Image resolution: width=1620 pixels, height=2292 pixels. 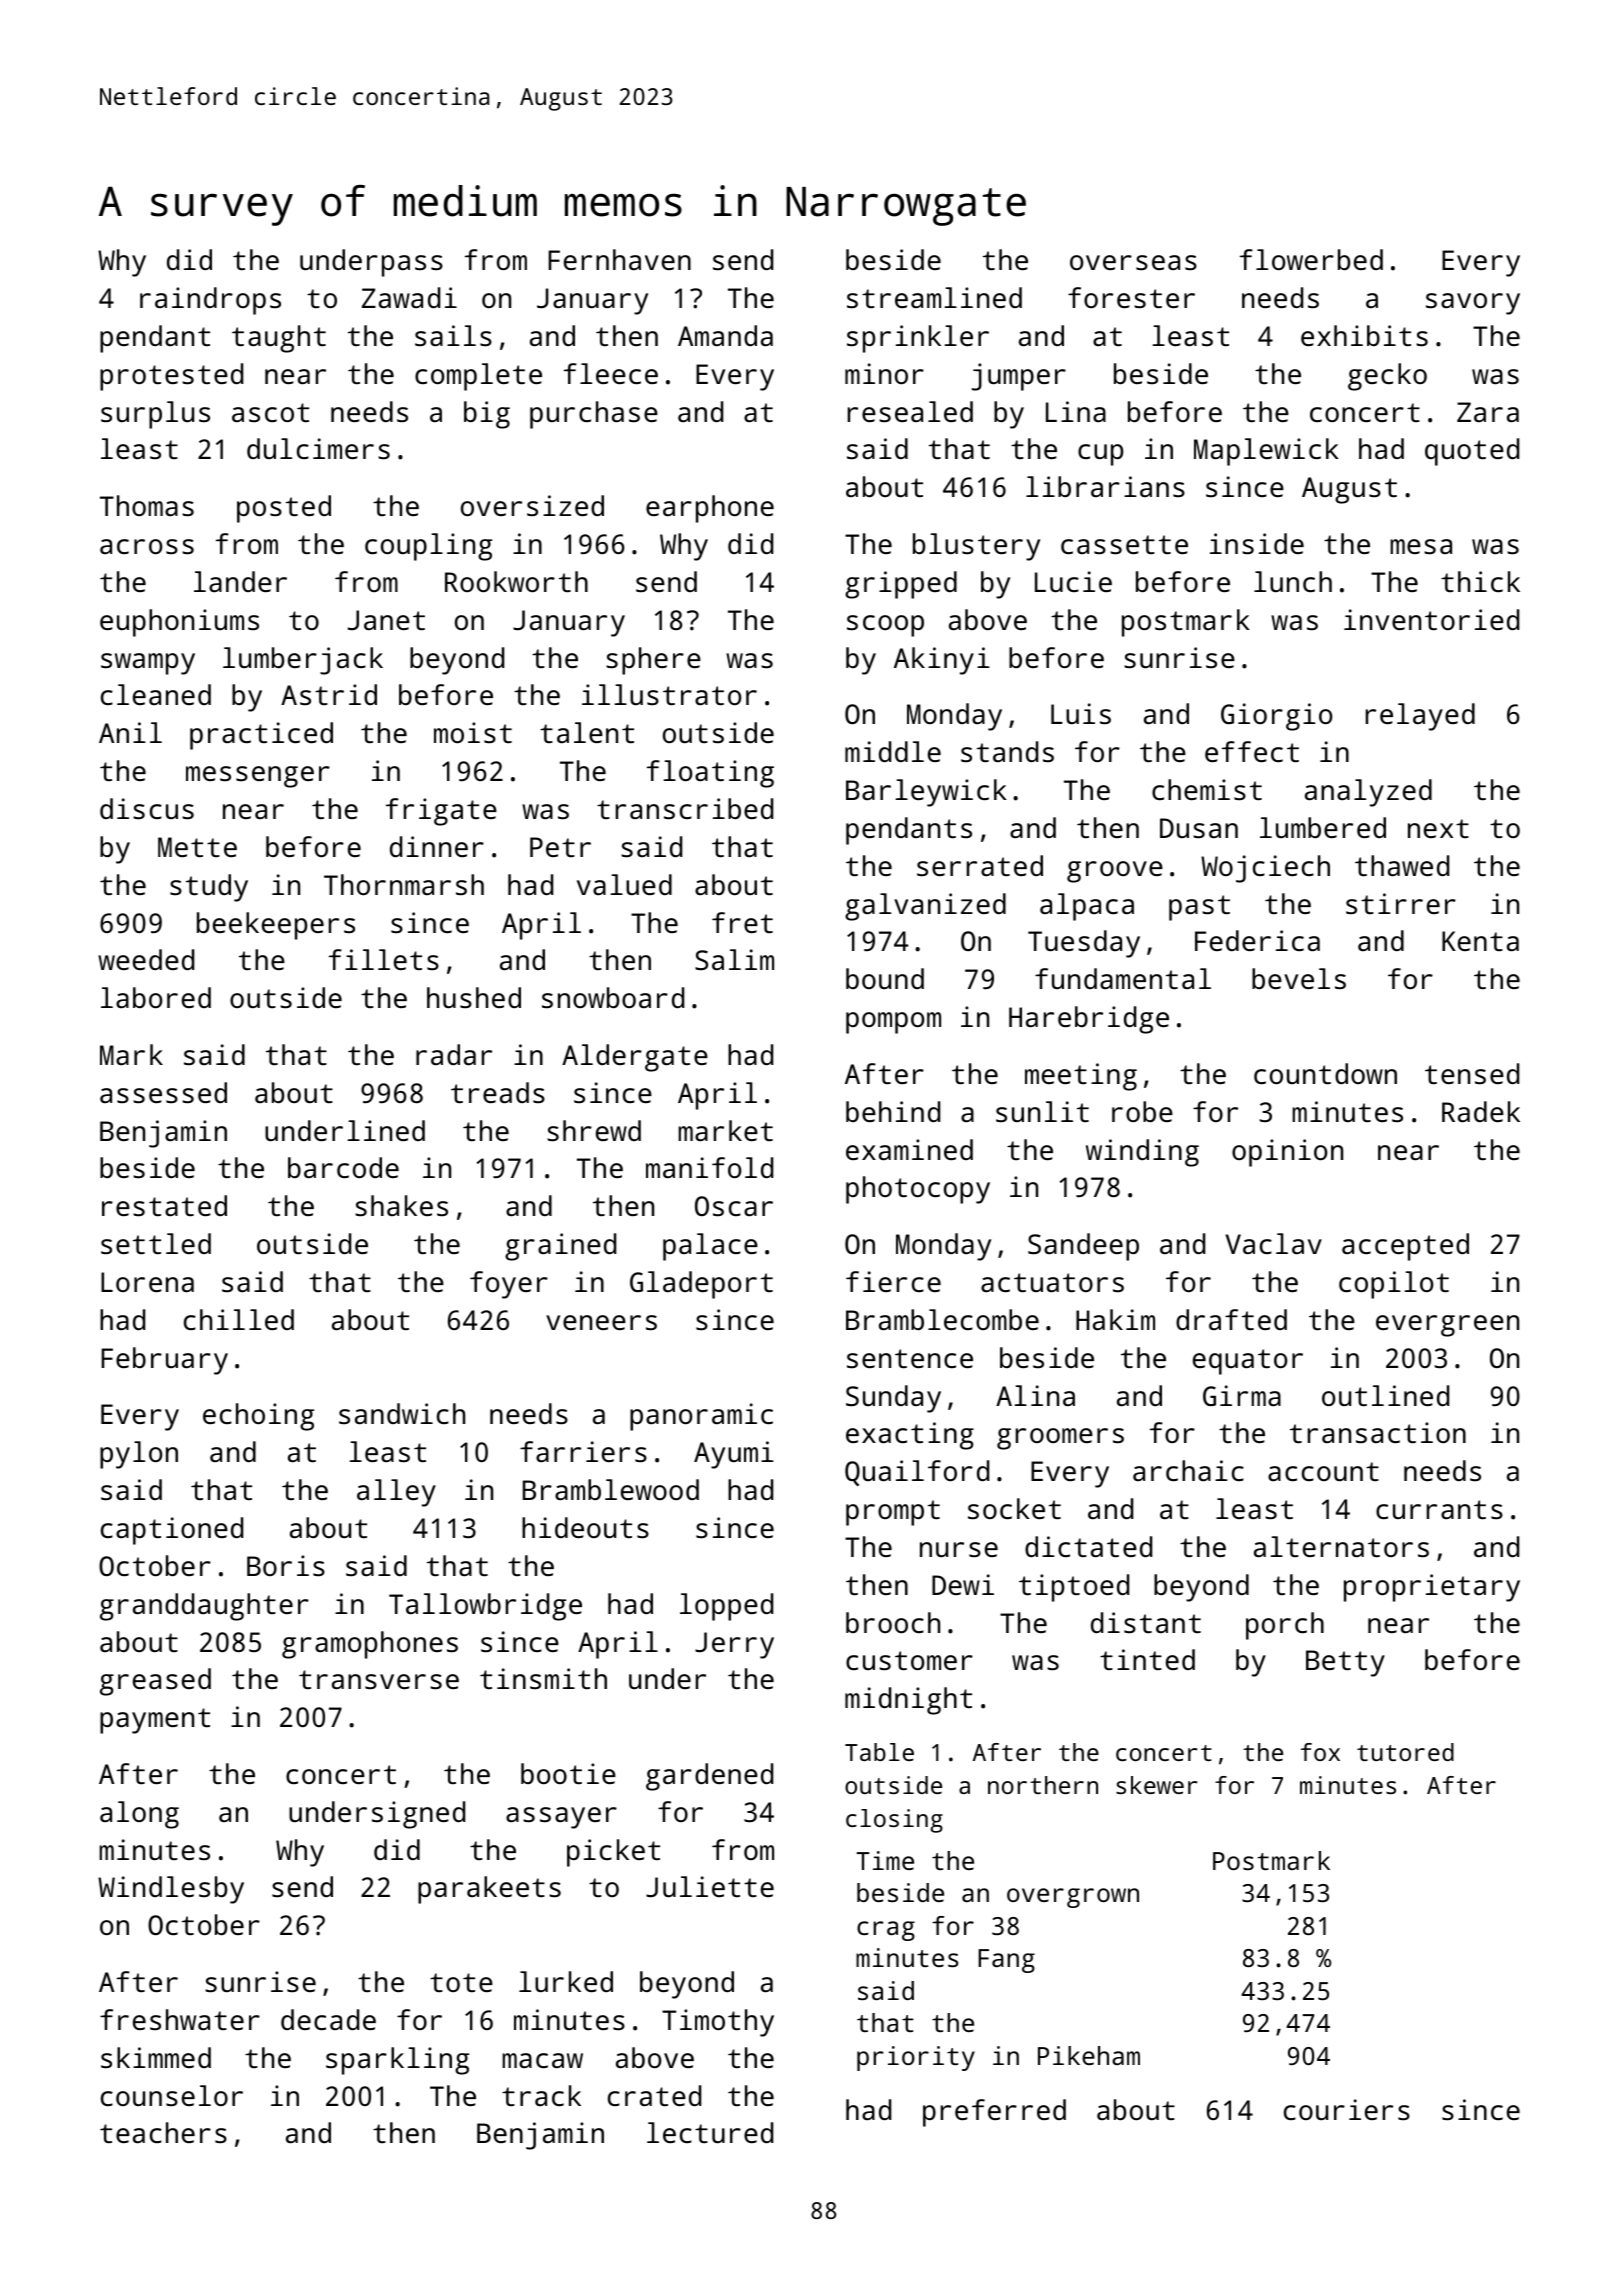 I want to click on Thomas, so click(x=147, y=506).
